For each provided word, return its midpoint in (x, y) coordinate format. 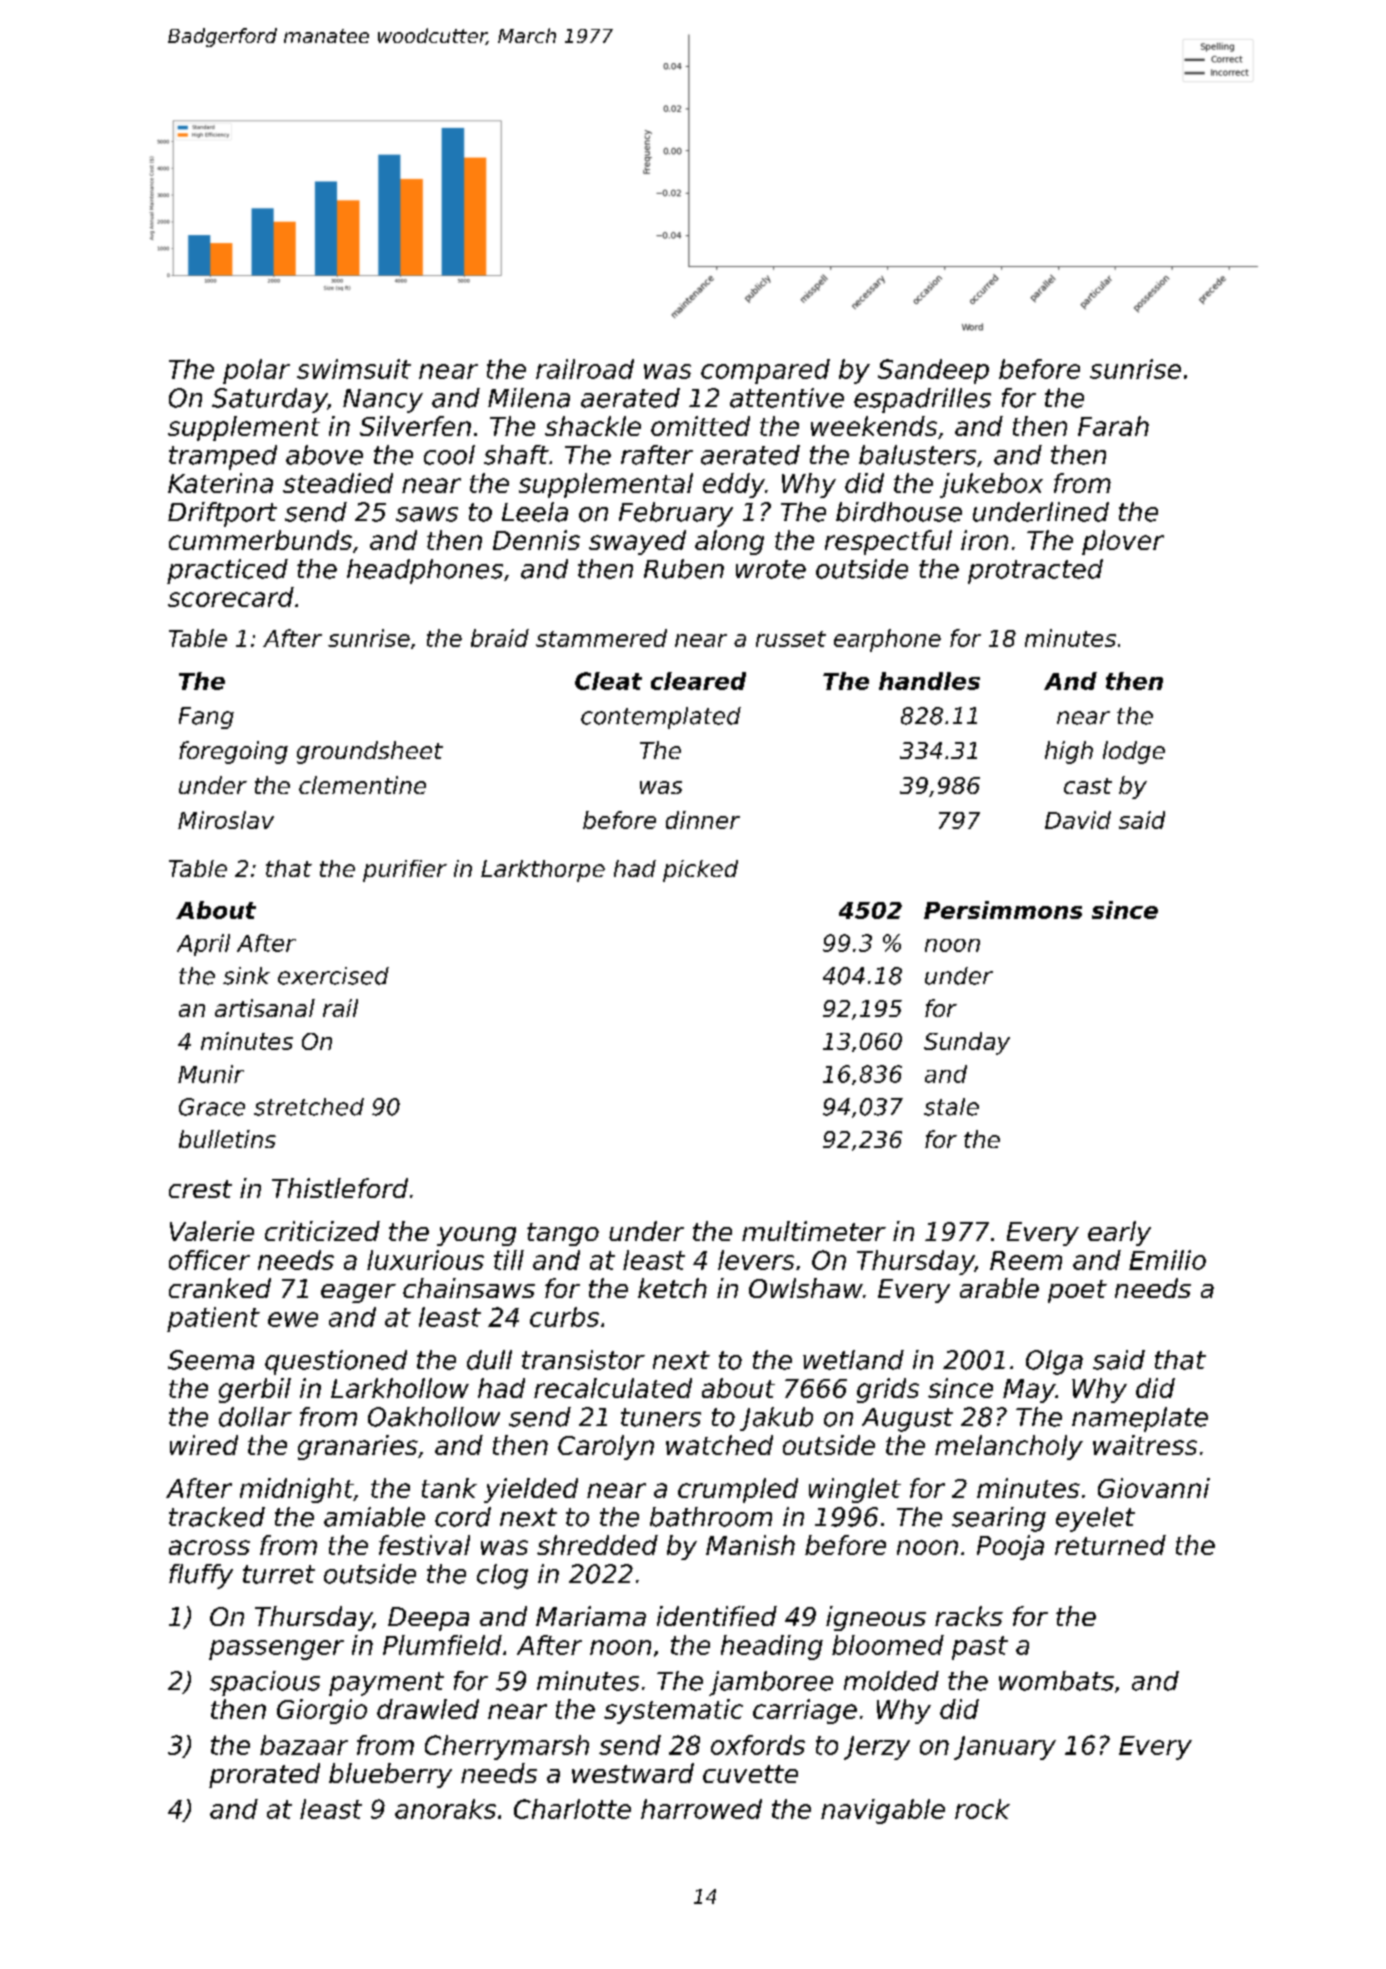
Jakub (776, 1419)
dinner (703, 820)
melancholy (1009, 1447)
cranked (220, 1288)
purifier (405, 871)
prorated (264, 1775)
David (1078, 820)
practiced (227, 571)
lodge (1134, 752)
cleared (698, 681)
